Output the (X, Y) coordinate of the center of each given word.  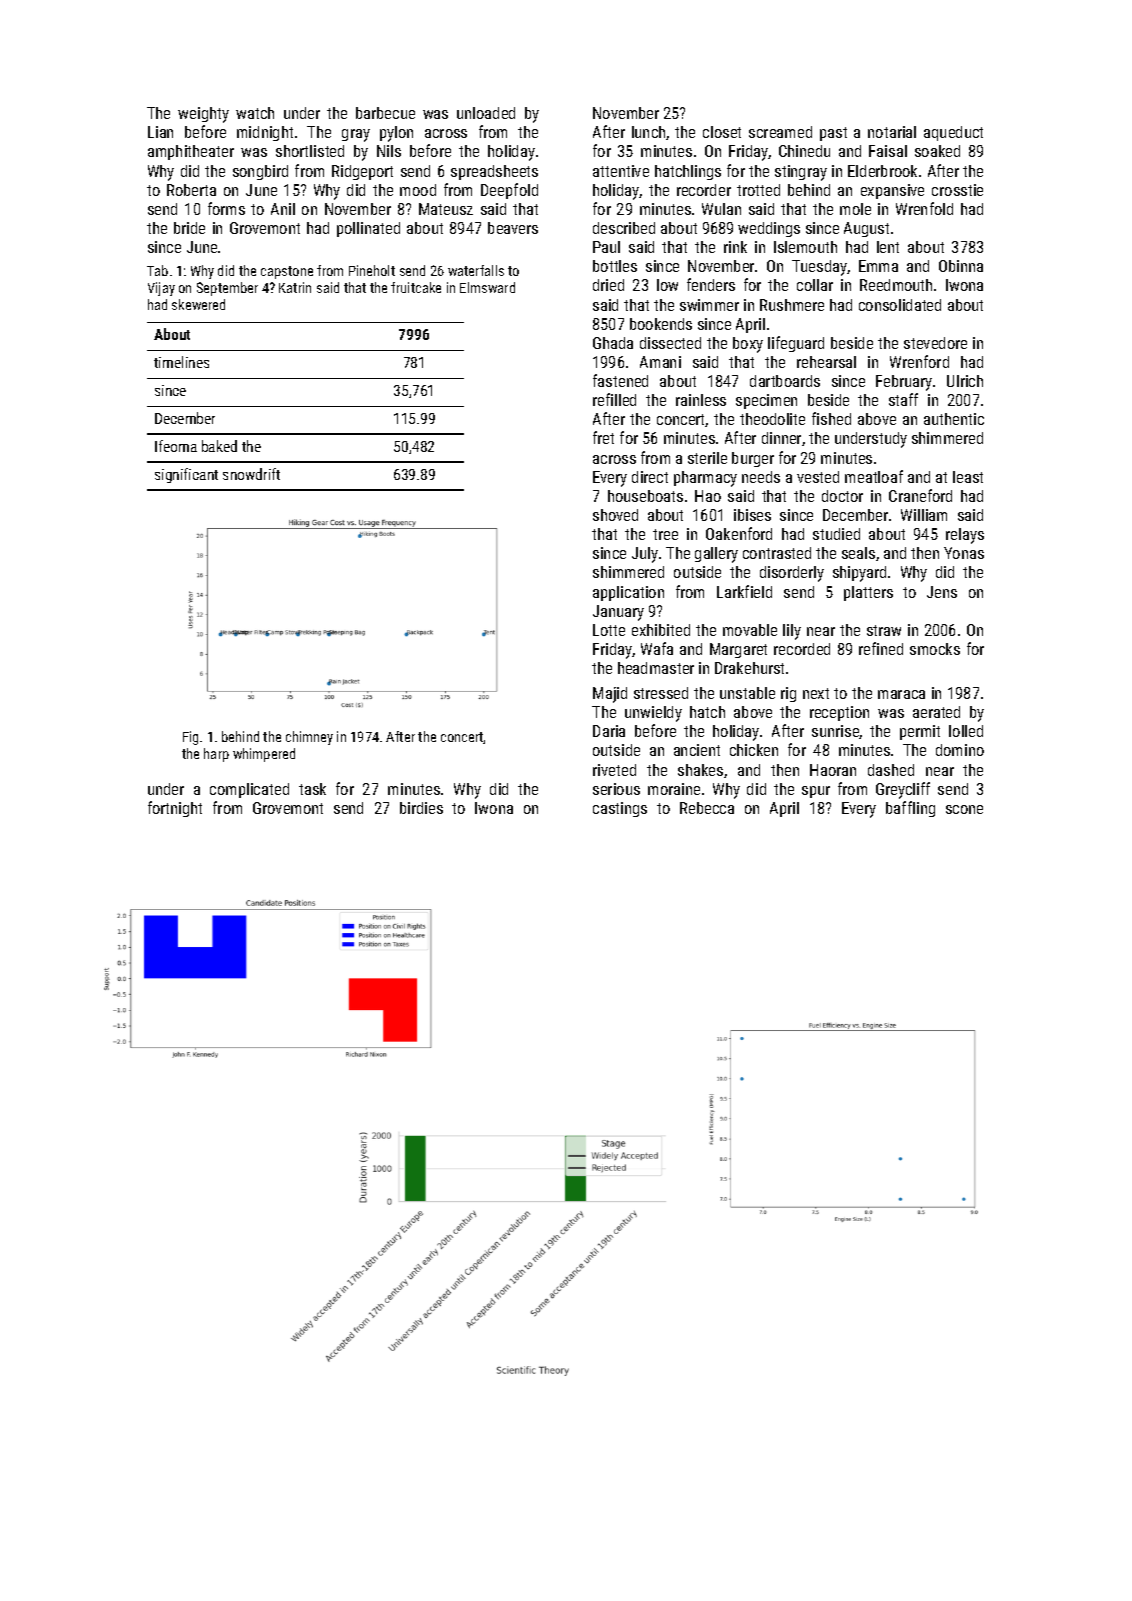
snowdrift (251, 474)
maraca (901, 694)
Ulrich (965, 381)
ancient (697, 750)
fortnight (175, 809)
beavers (513, 228)
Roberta (191, 190)
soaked (937, 151)
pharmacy (705, 479)
